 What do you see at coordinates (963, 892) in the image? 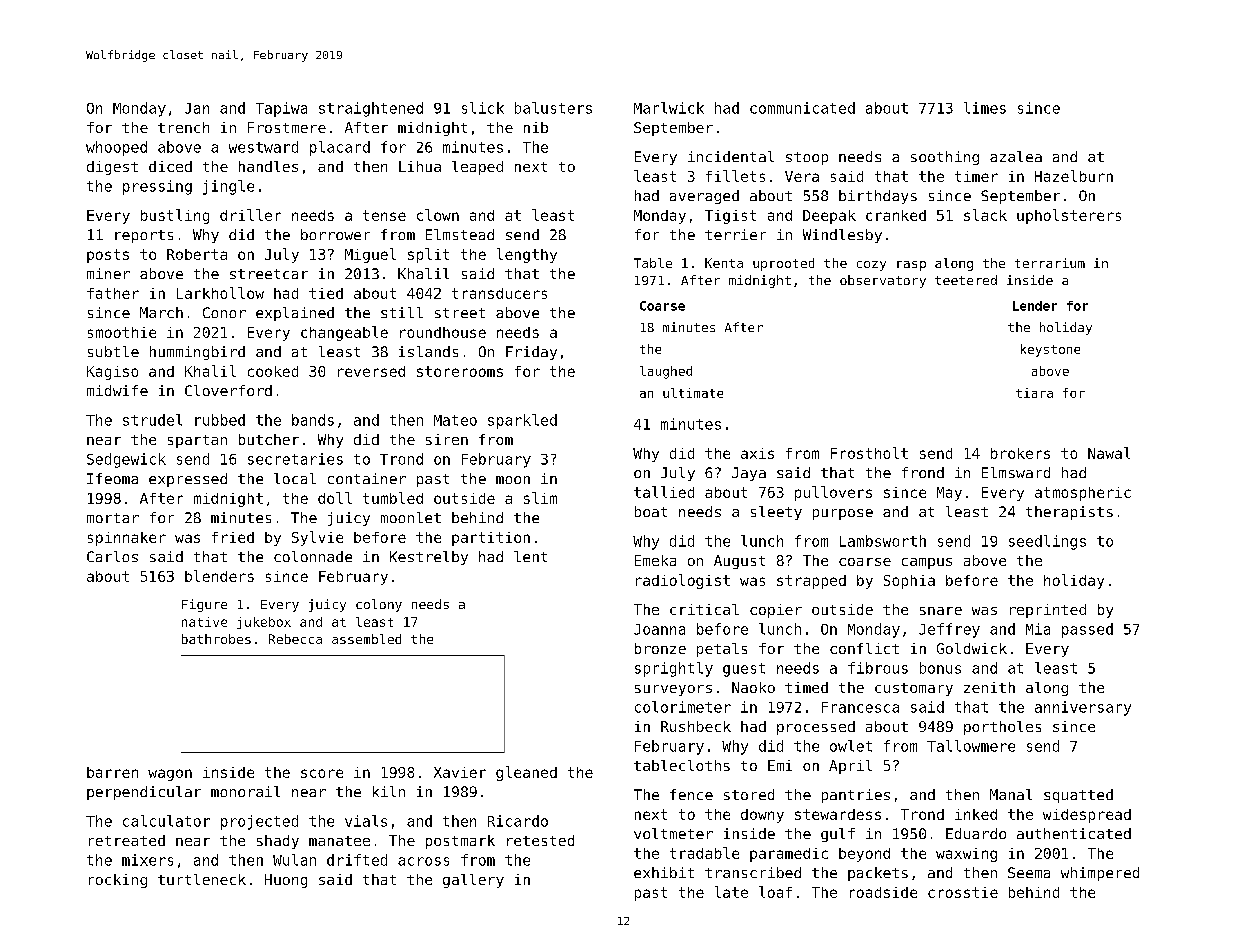
I see `crosstie` at bounding box center [963, 892].
